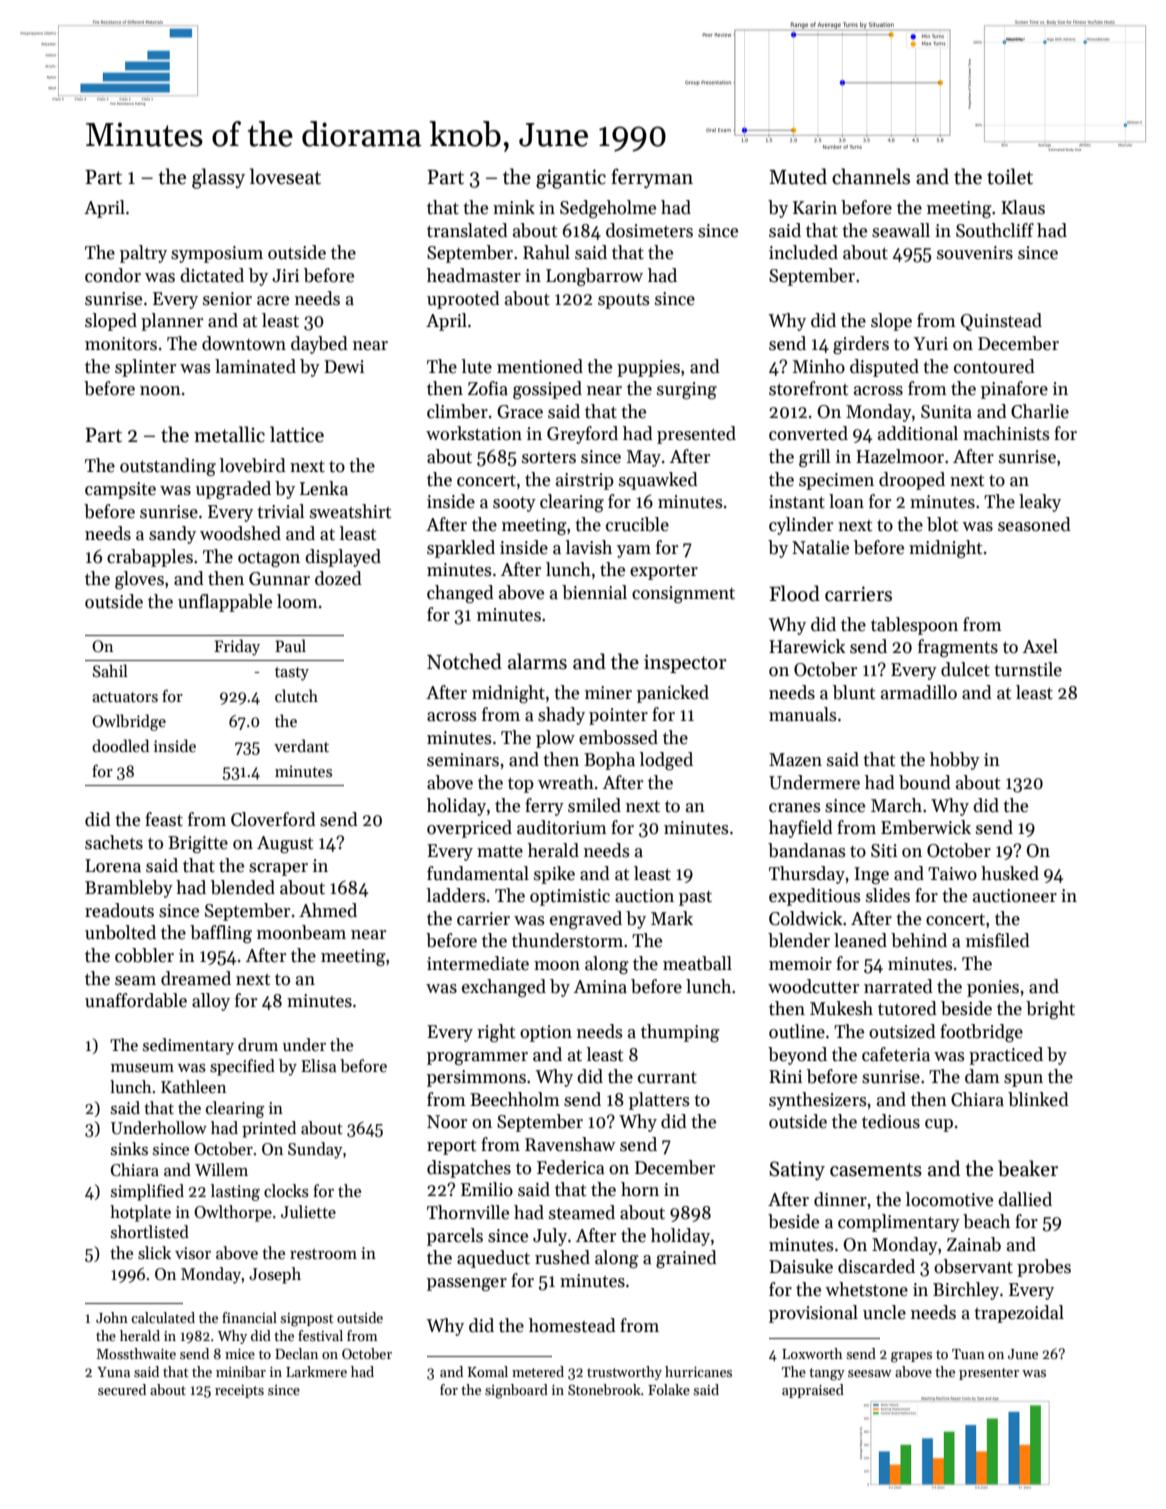  What do you see at coordinates (114, 842) in the document?
I see `sachets` at bounding box center [114, 842].
